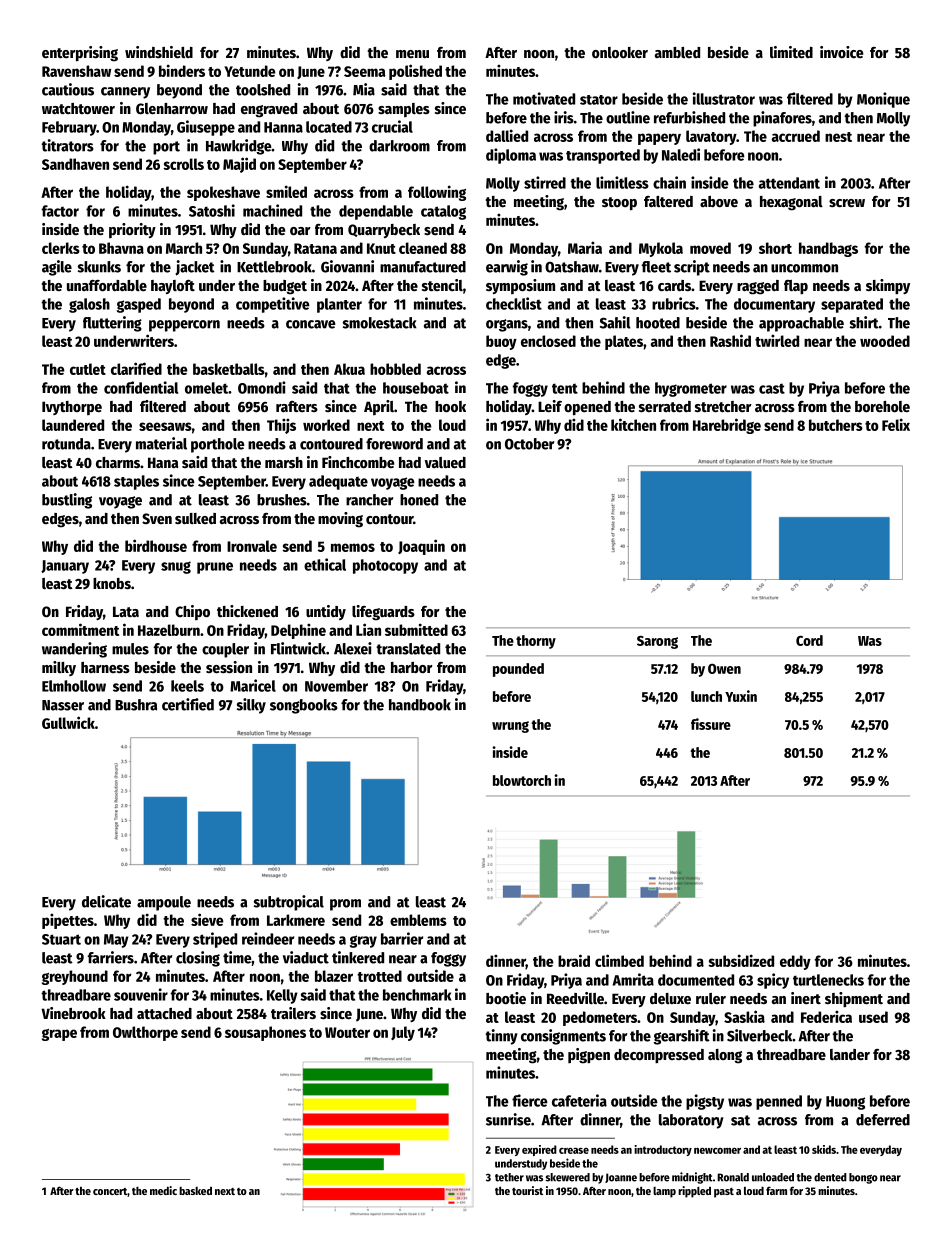 Image resolution: width=952 pixels, height=1233 pixels. What do you see at coordinates (418, 920) in the screenshot?
I see `emblems` at bounding box center [418, 920].
